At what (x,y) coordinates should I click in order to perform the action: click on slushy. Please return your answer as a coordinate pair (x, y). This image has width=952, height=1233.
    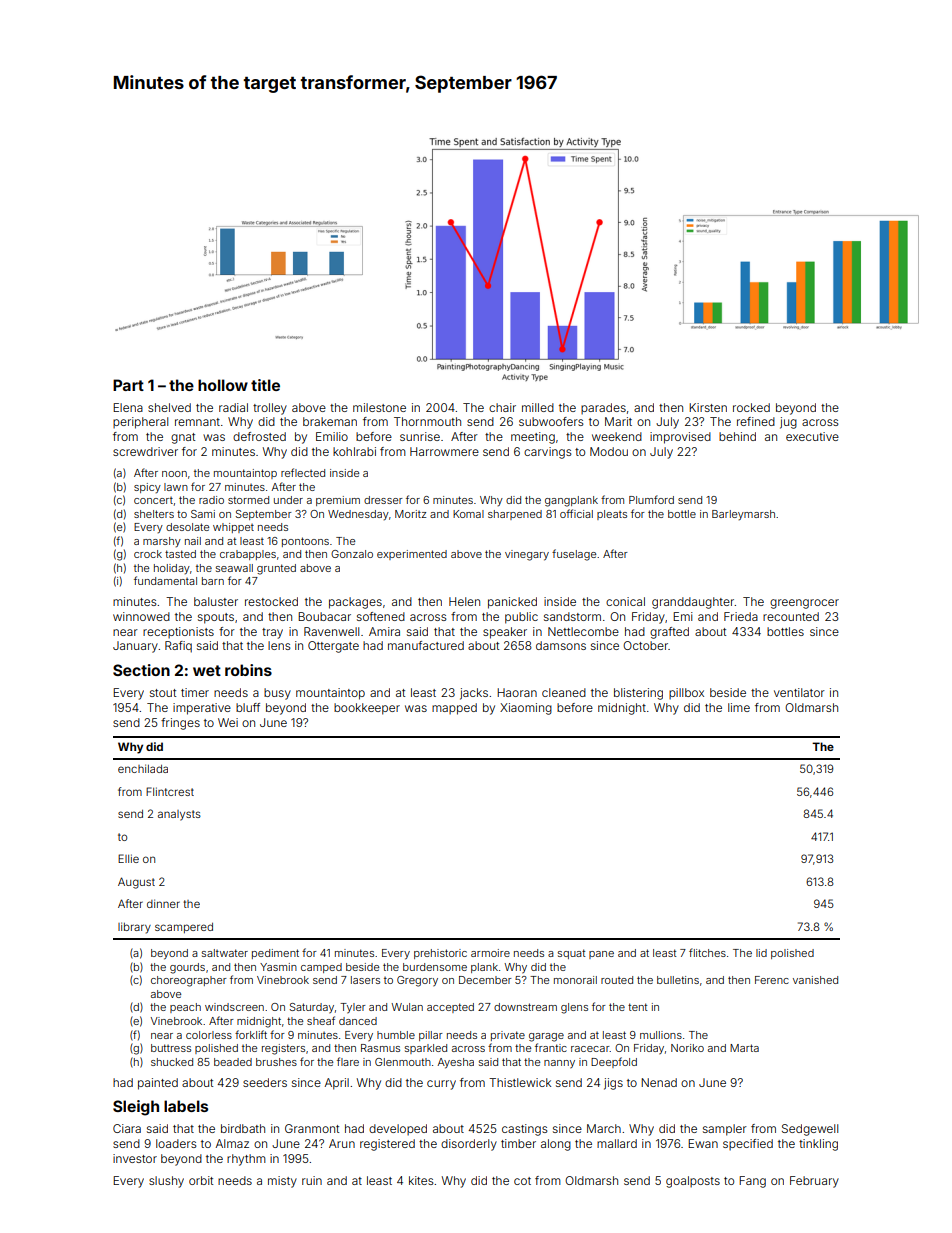
    Looking at the image, I should click on (166, 1182).
